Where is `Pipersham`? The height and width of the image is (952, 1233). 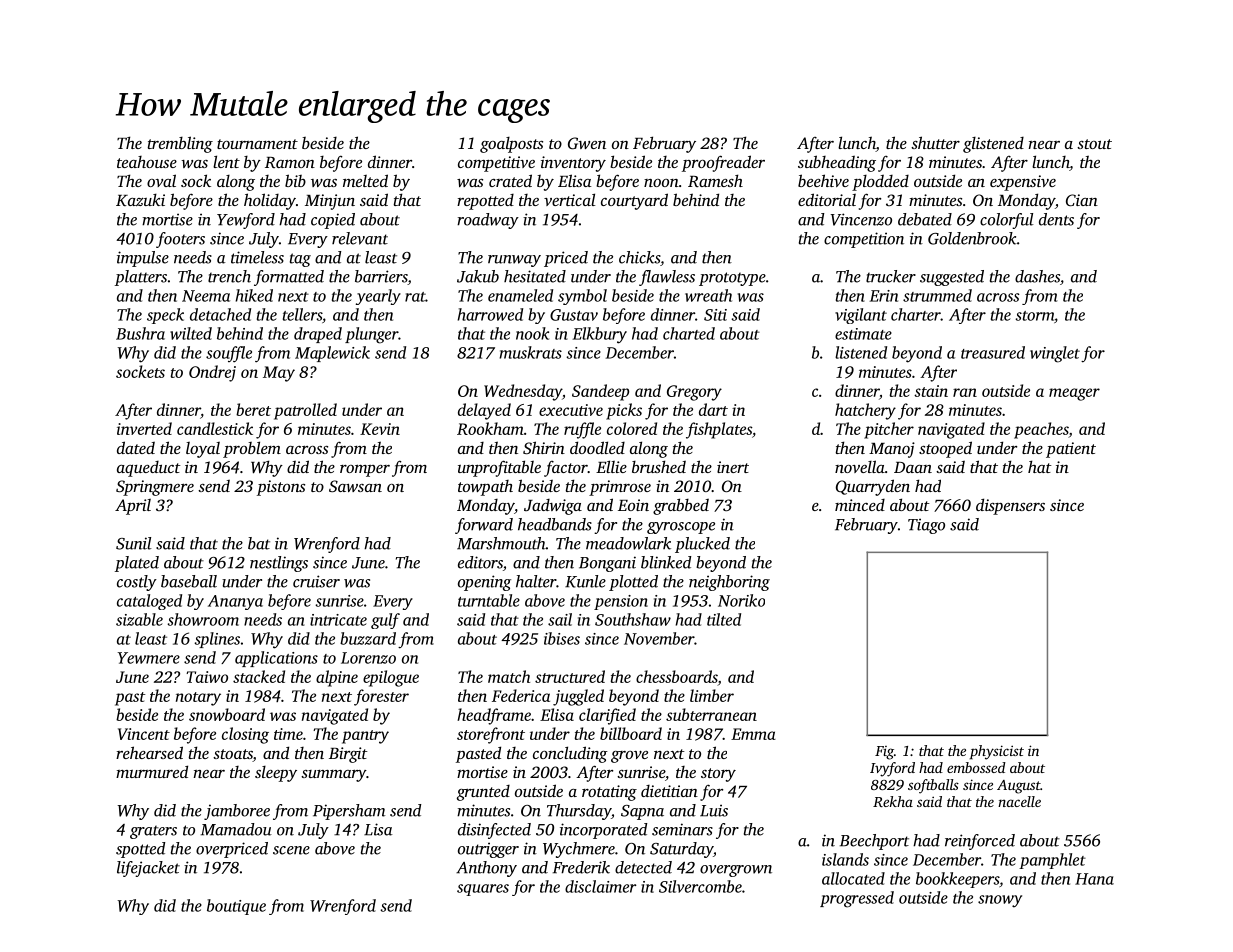 Pipersham is located at coordinates (349, 812).
